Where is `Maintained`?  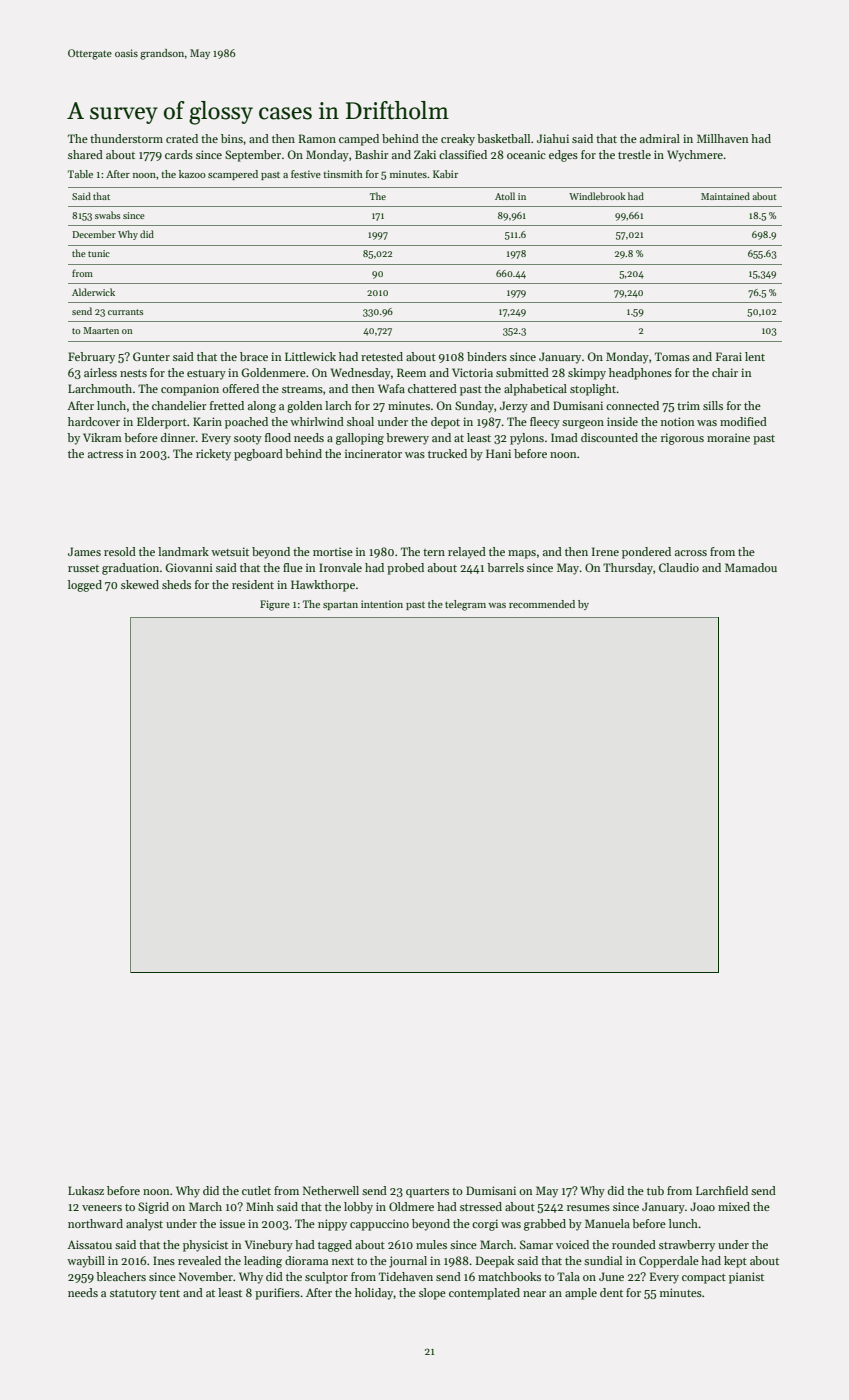
Maintained is located at coordinates (725, 196).
